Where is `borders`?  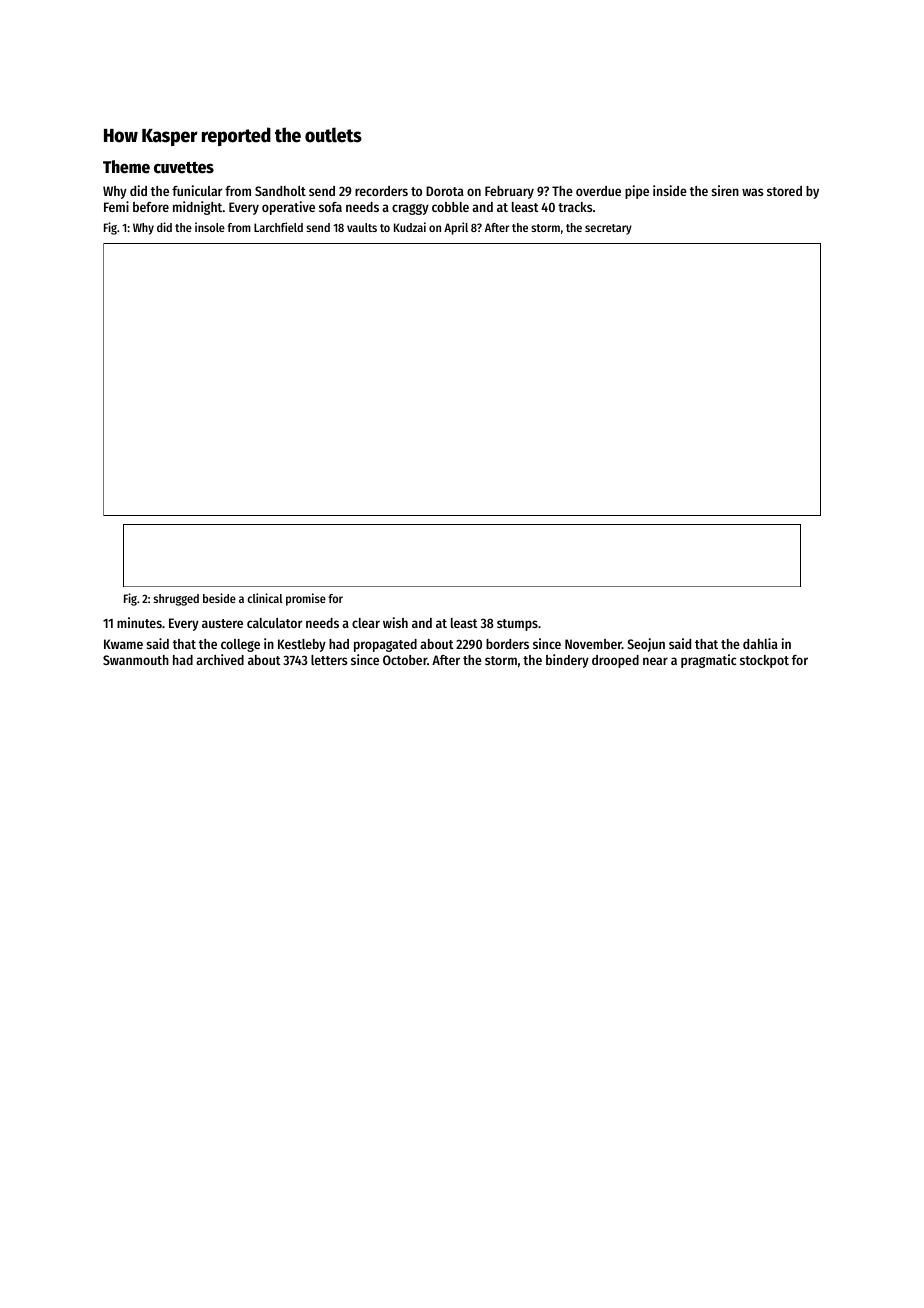 borders is located at coordinates (507, 644).
